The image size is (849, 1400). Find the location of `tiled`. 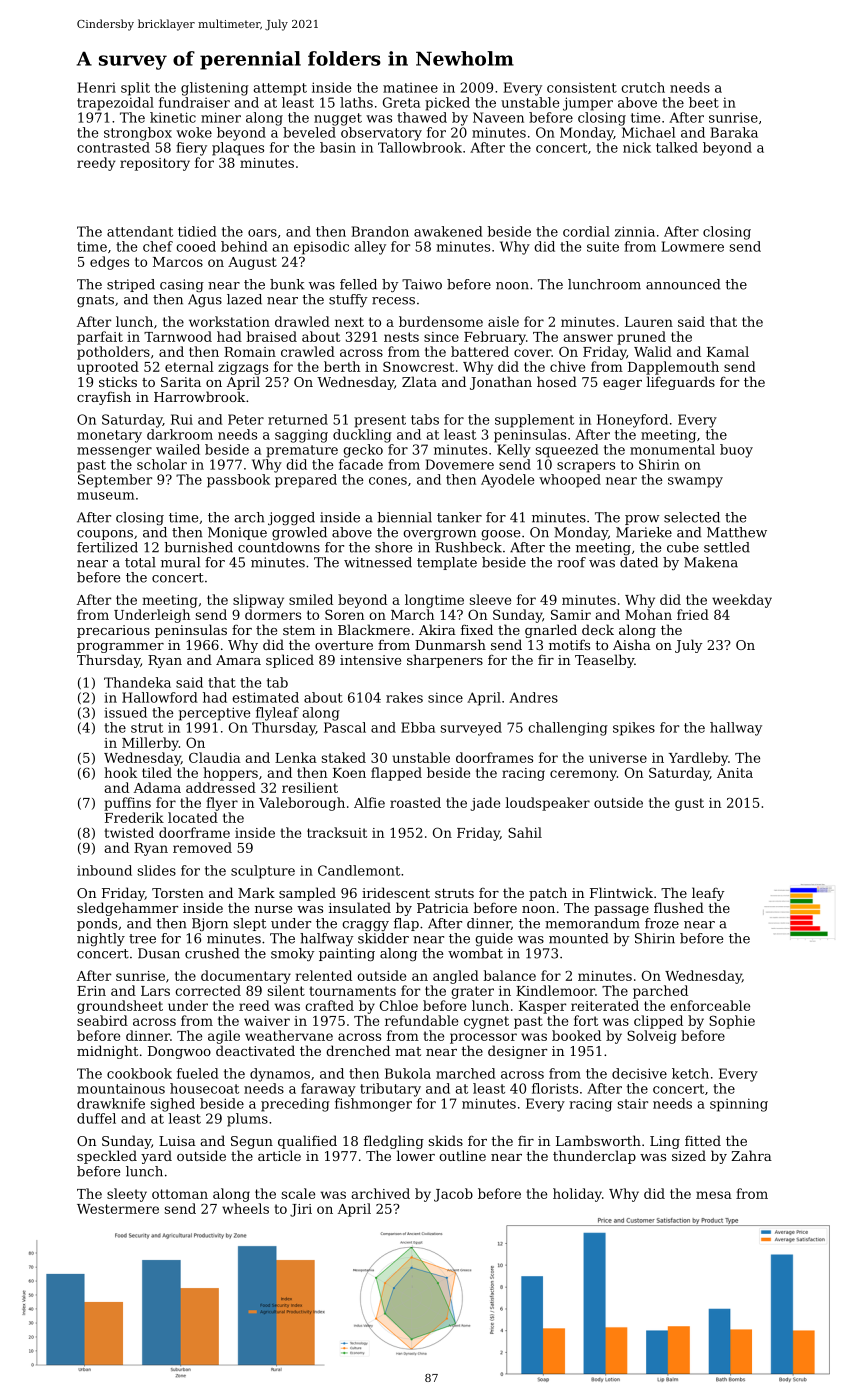

tiled is located at coordinates (157, 772).
